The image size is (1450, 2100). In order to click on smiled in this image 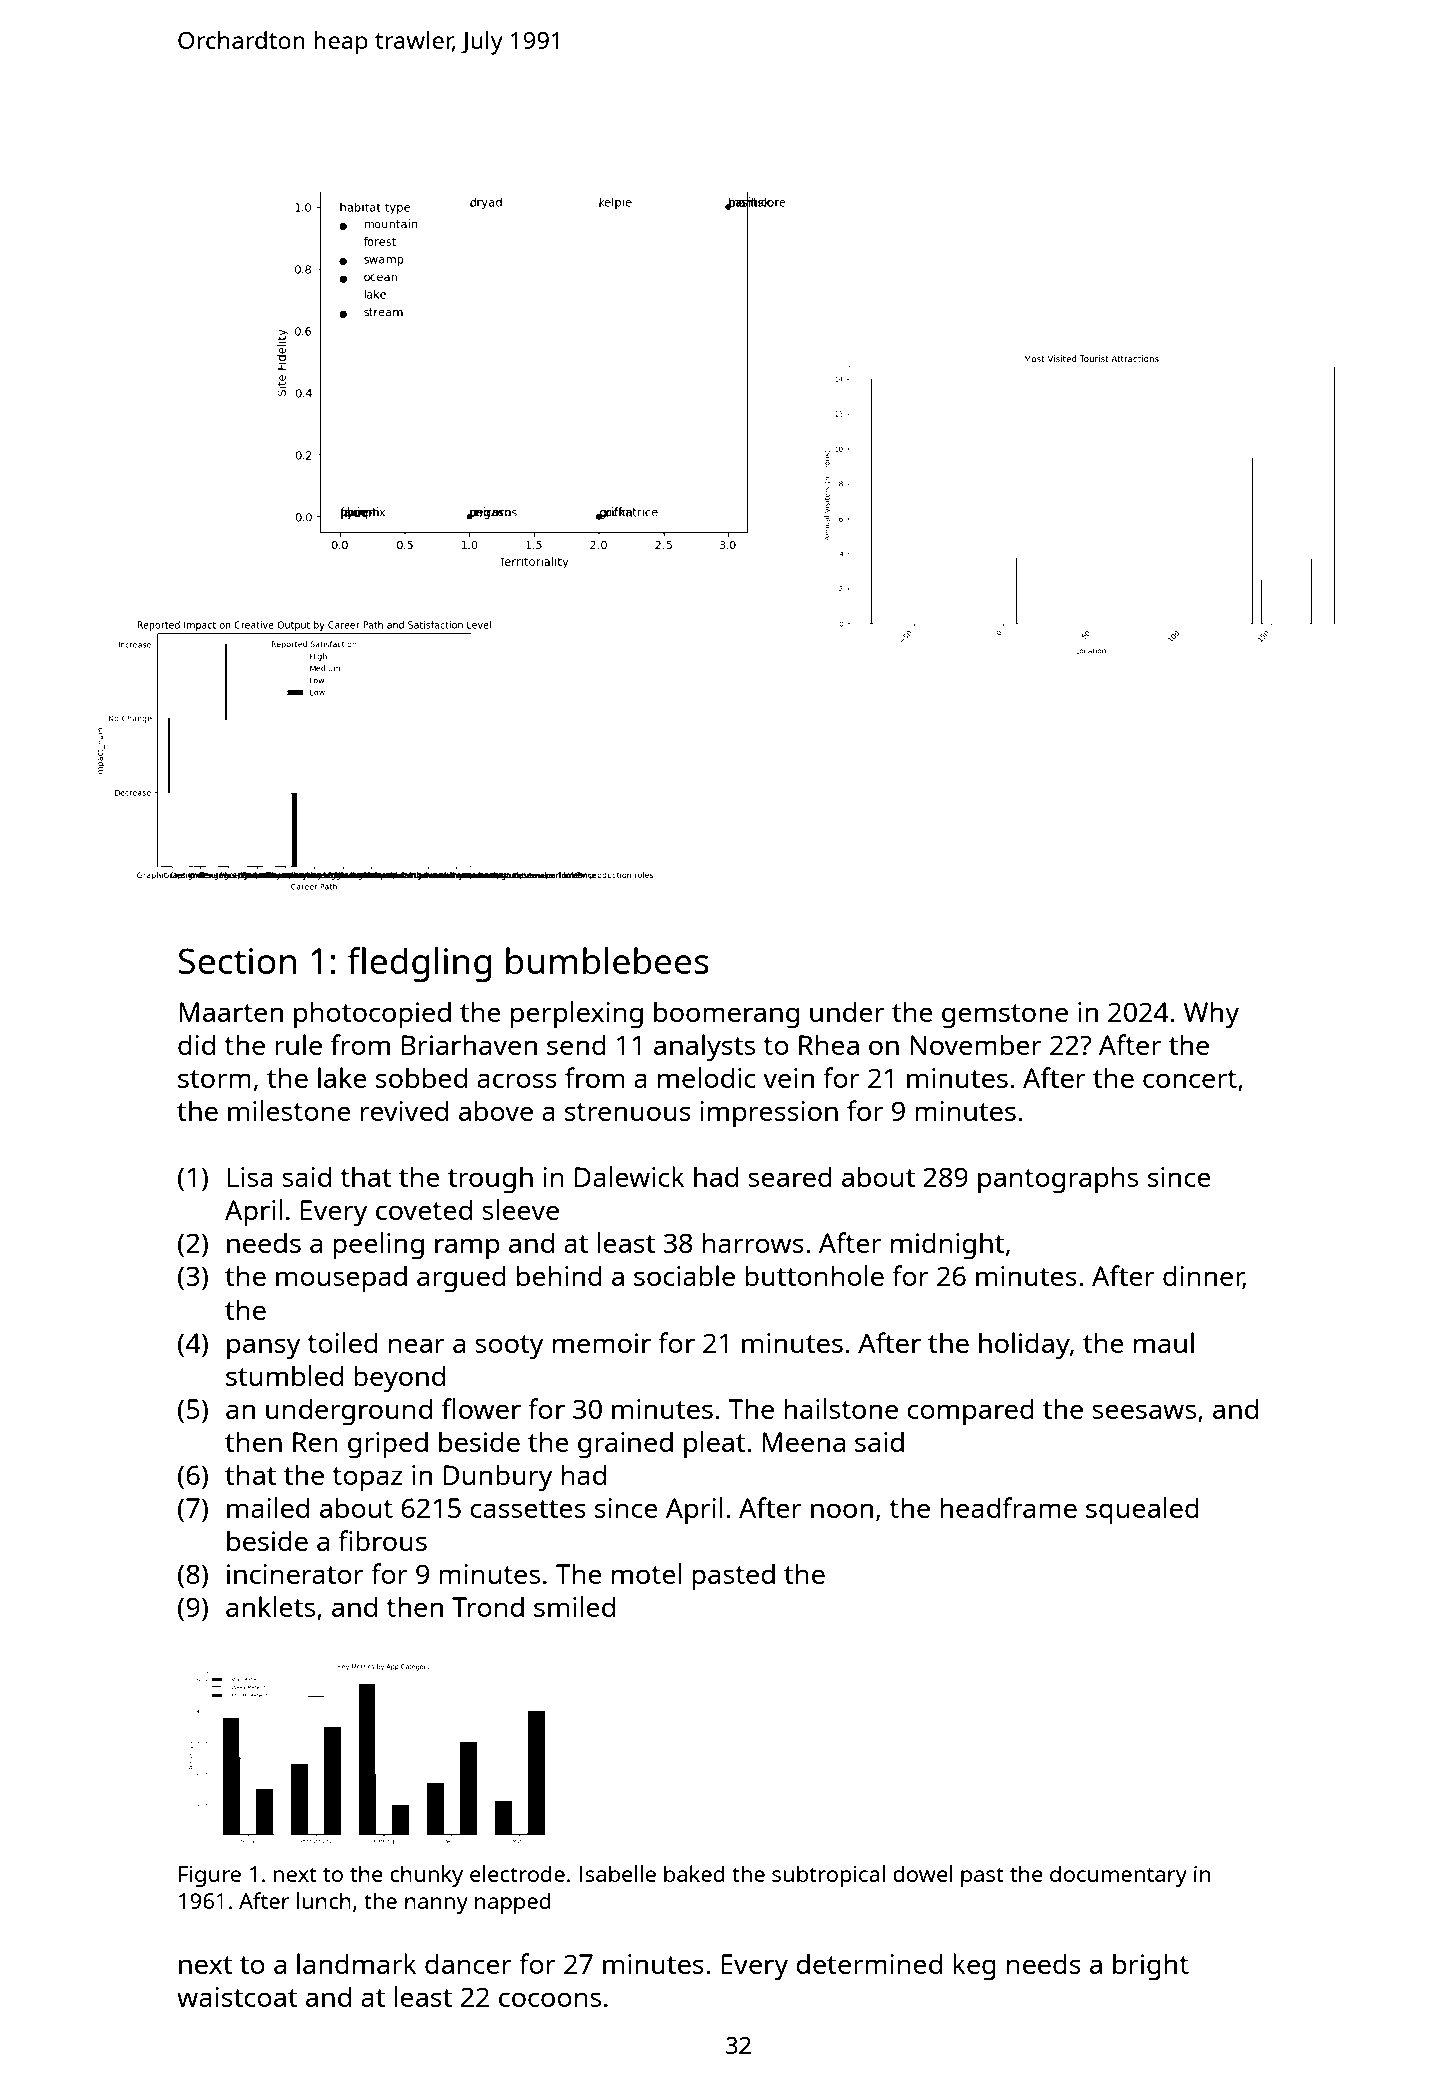, I will do `click(574, 1606)`.
